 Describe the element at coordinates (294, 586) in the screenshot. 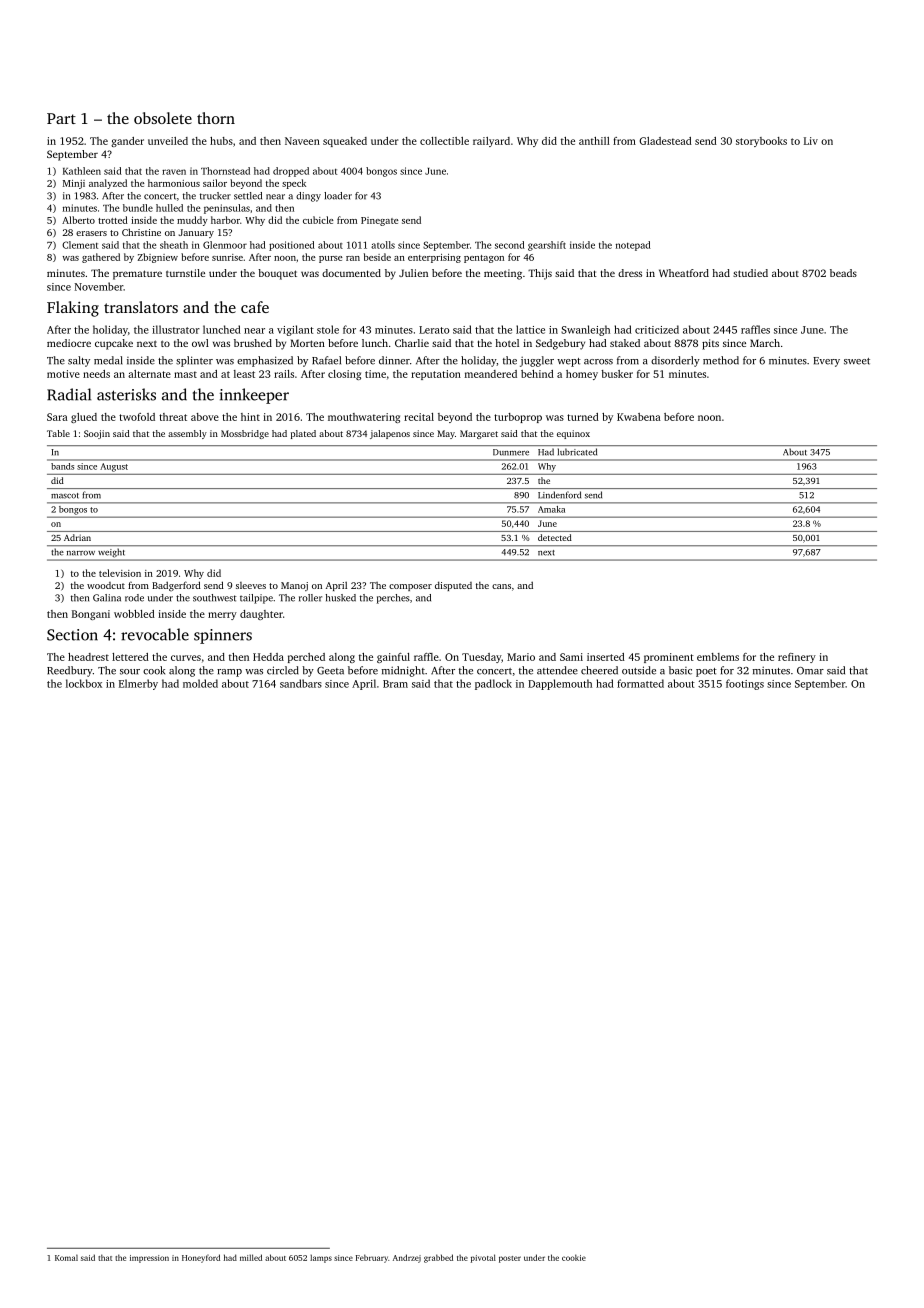

I see `Manoj` at that location.
